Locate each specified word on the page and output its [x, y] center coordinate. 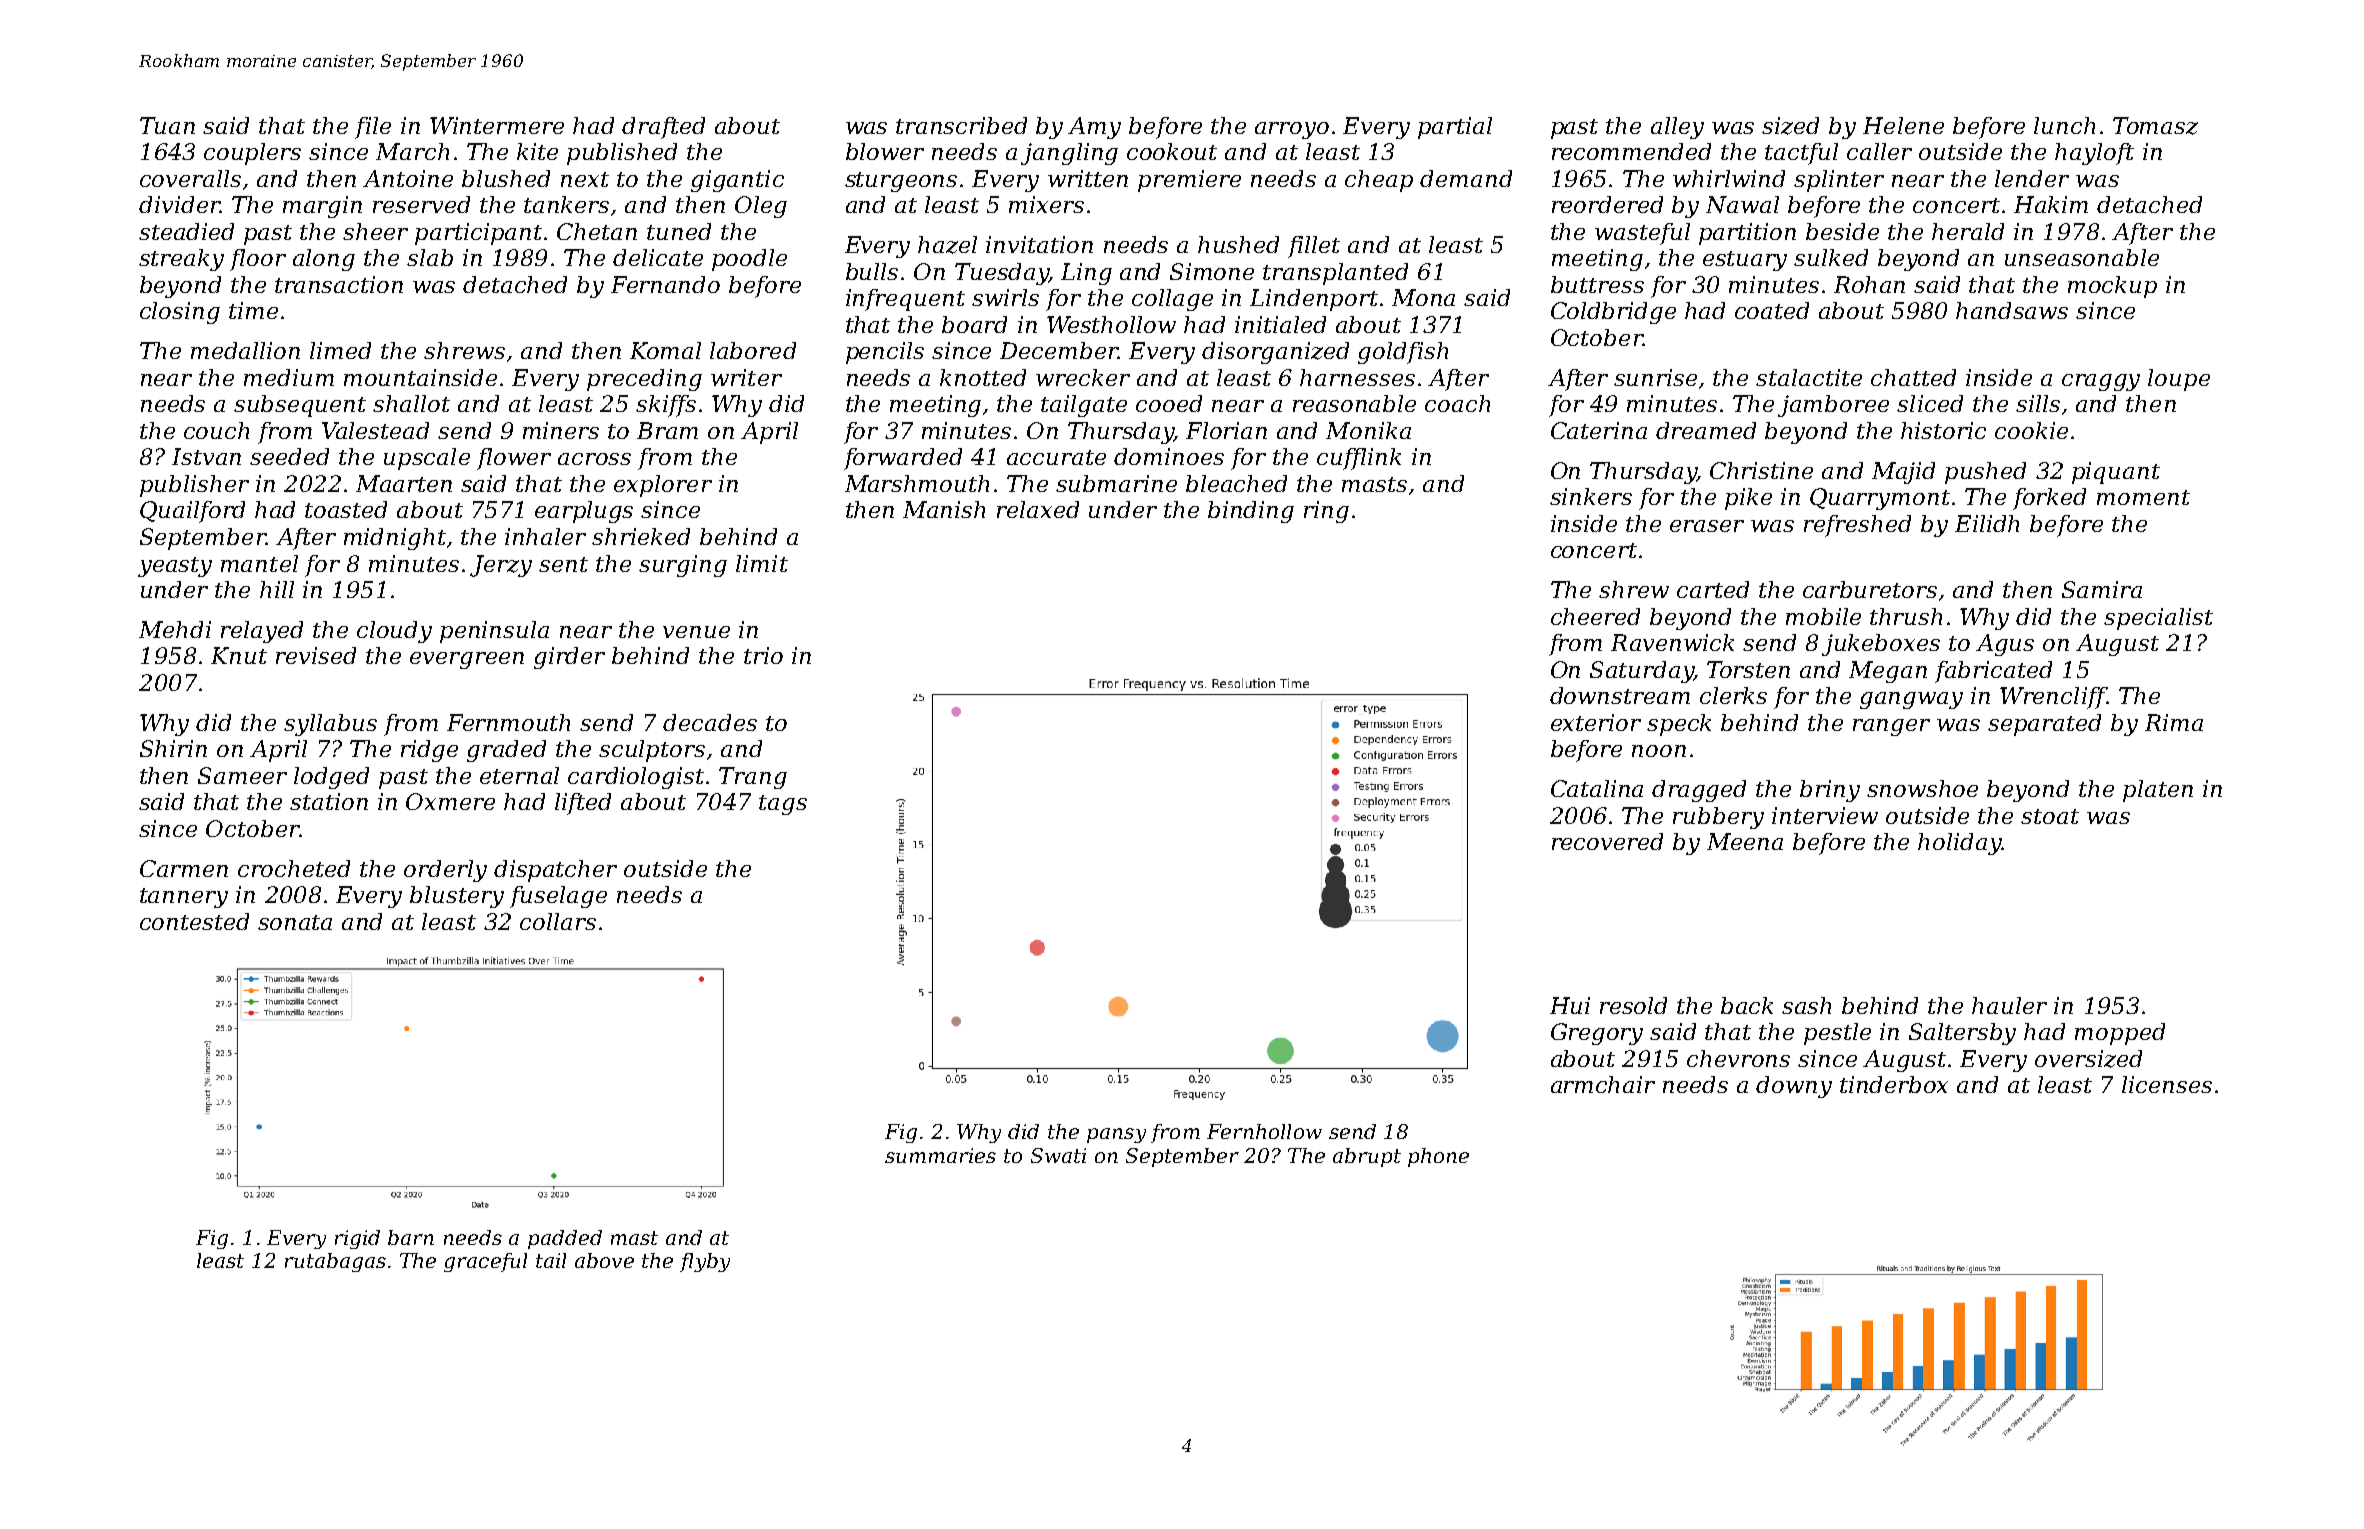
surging [683, 566]
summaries [940, 1155]
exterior [1596, 722]
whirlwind [1729, 178]
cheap [1379, 181]
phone [1438, 1157]
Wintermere [497, 125]
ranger [1891, 727]
